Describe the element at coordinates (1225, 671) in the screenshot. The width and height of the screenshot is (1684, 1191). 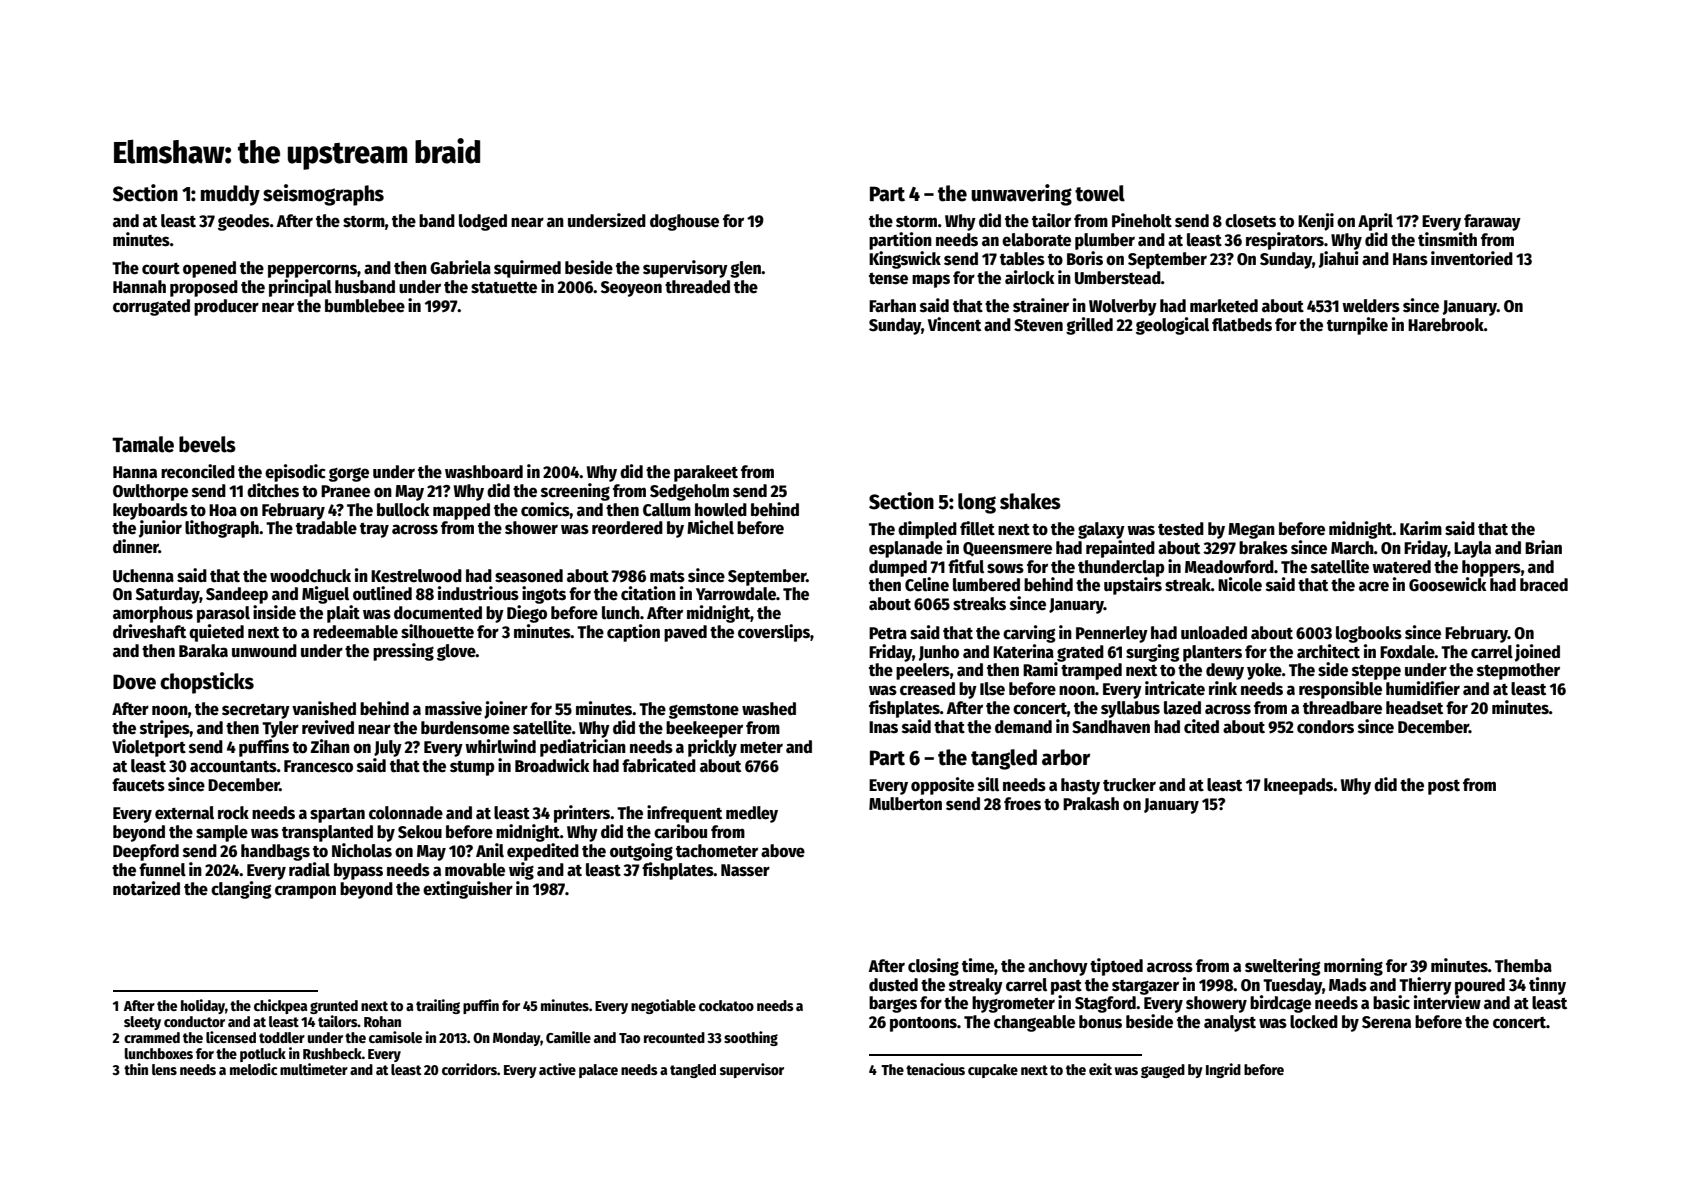
I see `dewy` at that location.
